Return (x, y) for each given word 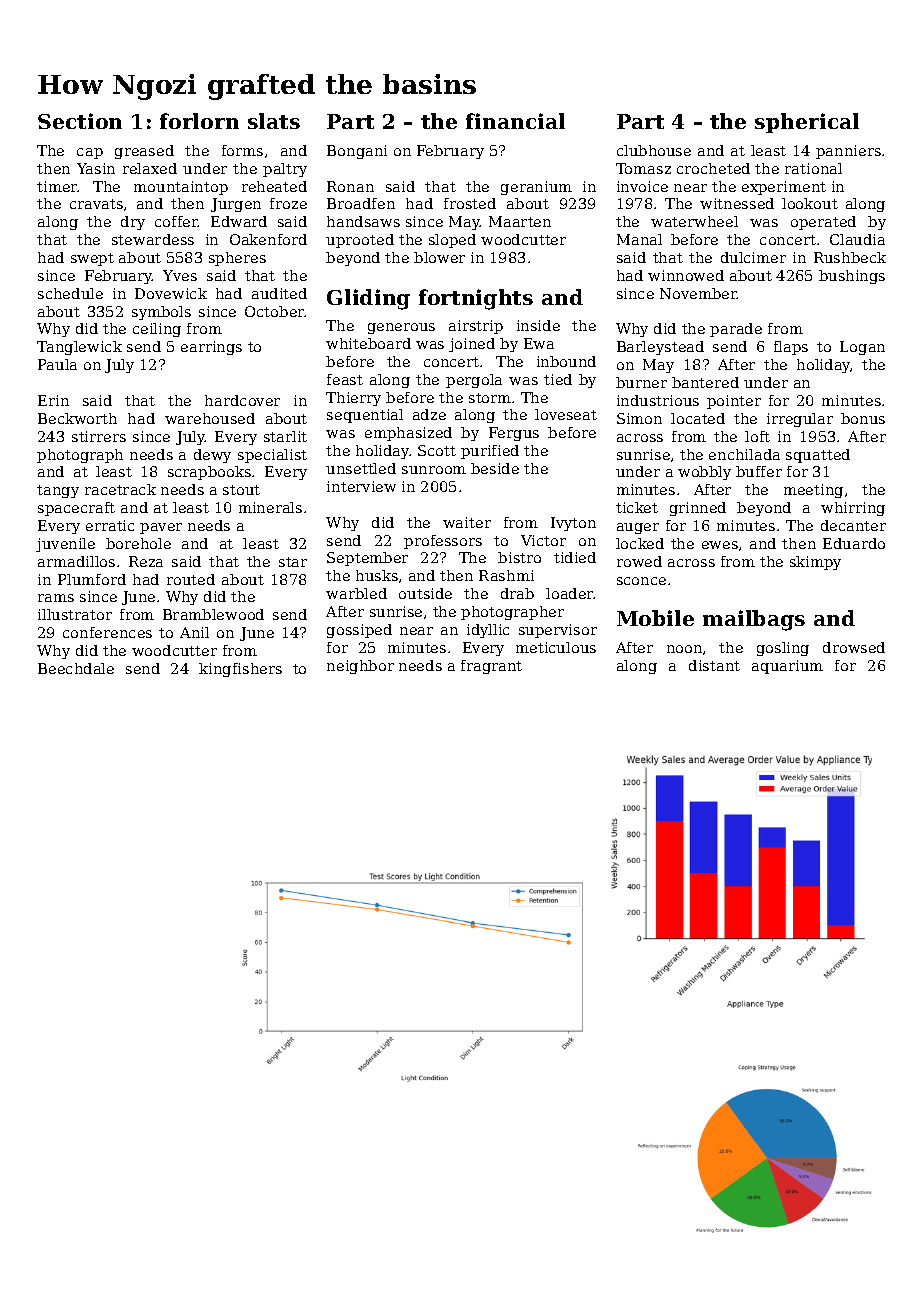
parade (736, 330)
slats (274, 121)
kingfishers (240, 670)
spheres (237, 259)
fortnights (476, 299)
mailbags (754, 620)
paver (161, 528)
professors (443, 542)
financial (515, 121)
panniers (848, 152)
